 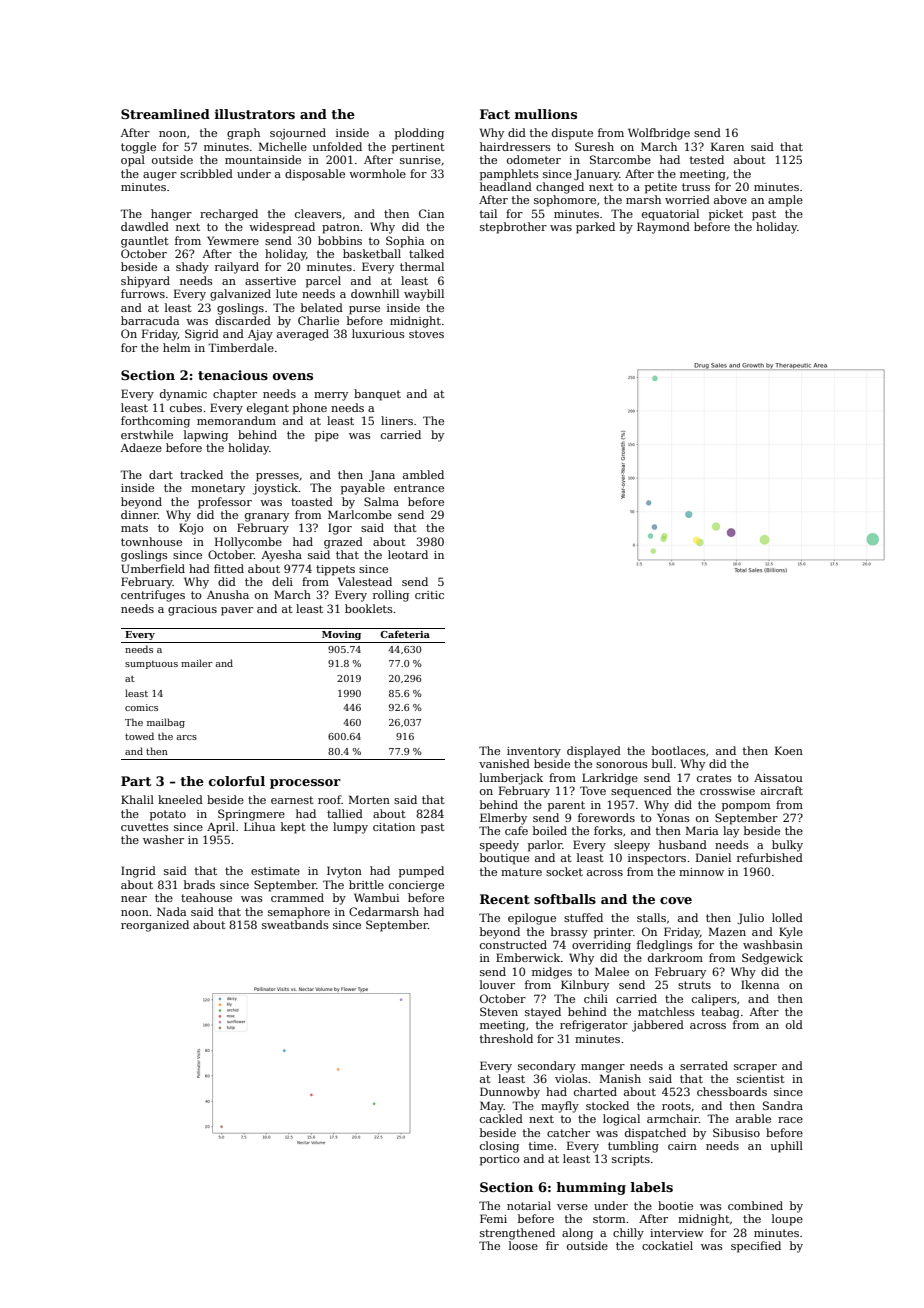 I want to click on Ajay, so click(x=260, y=335).
